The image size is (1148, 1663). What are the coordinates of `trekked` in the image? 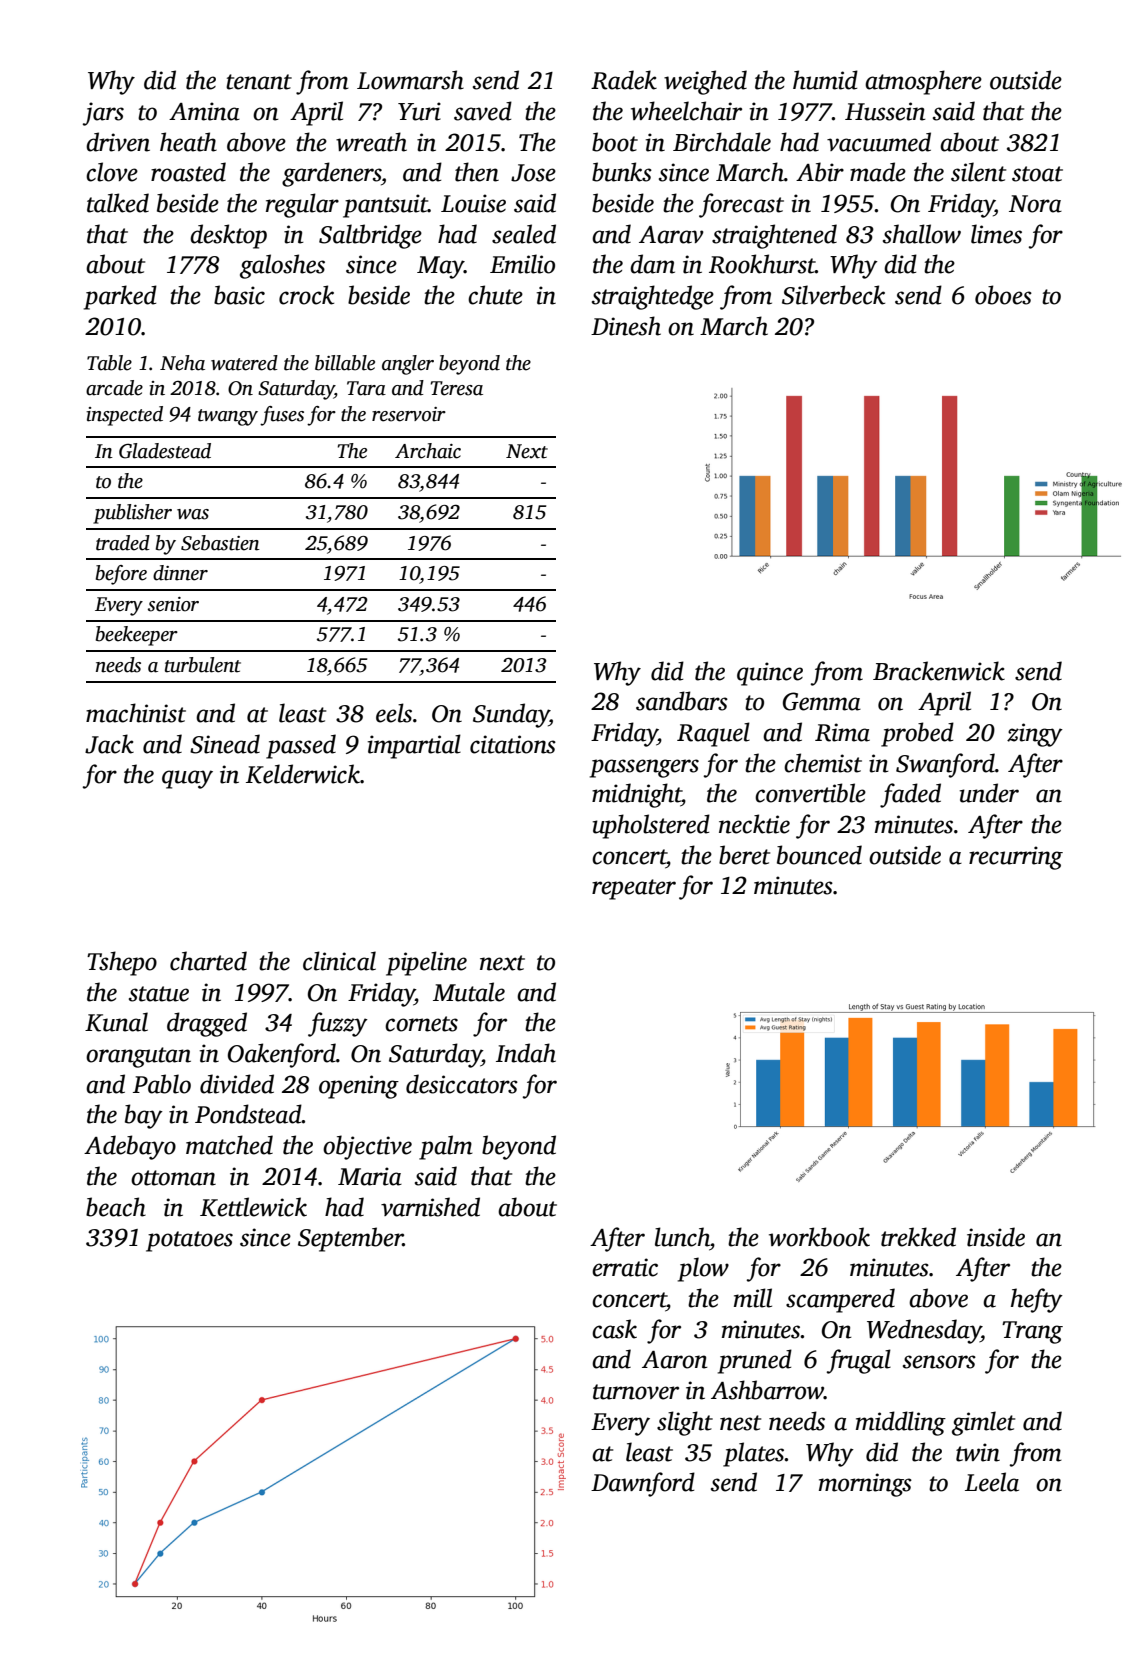 It's located at (918, 1237).
